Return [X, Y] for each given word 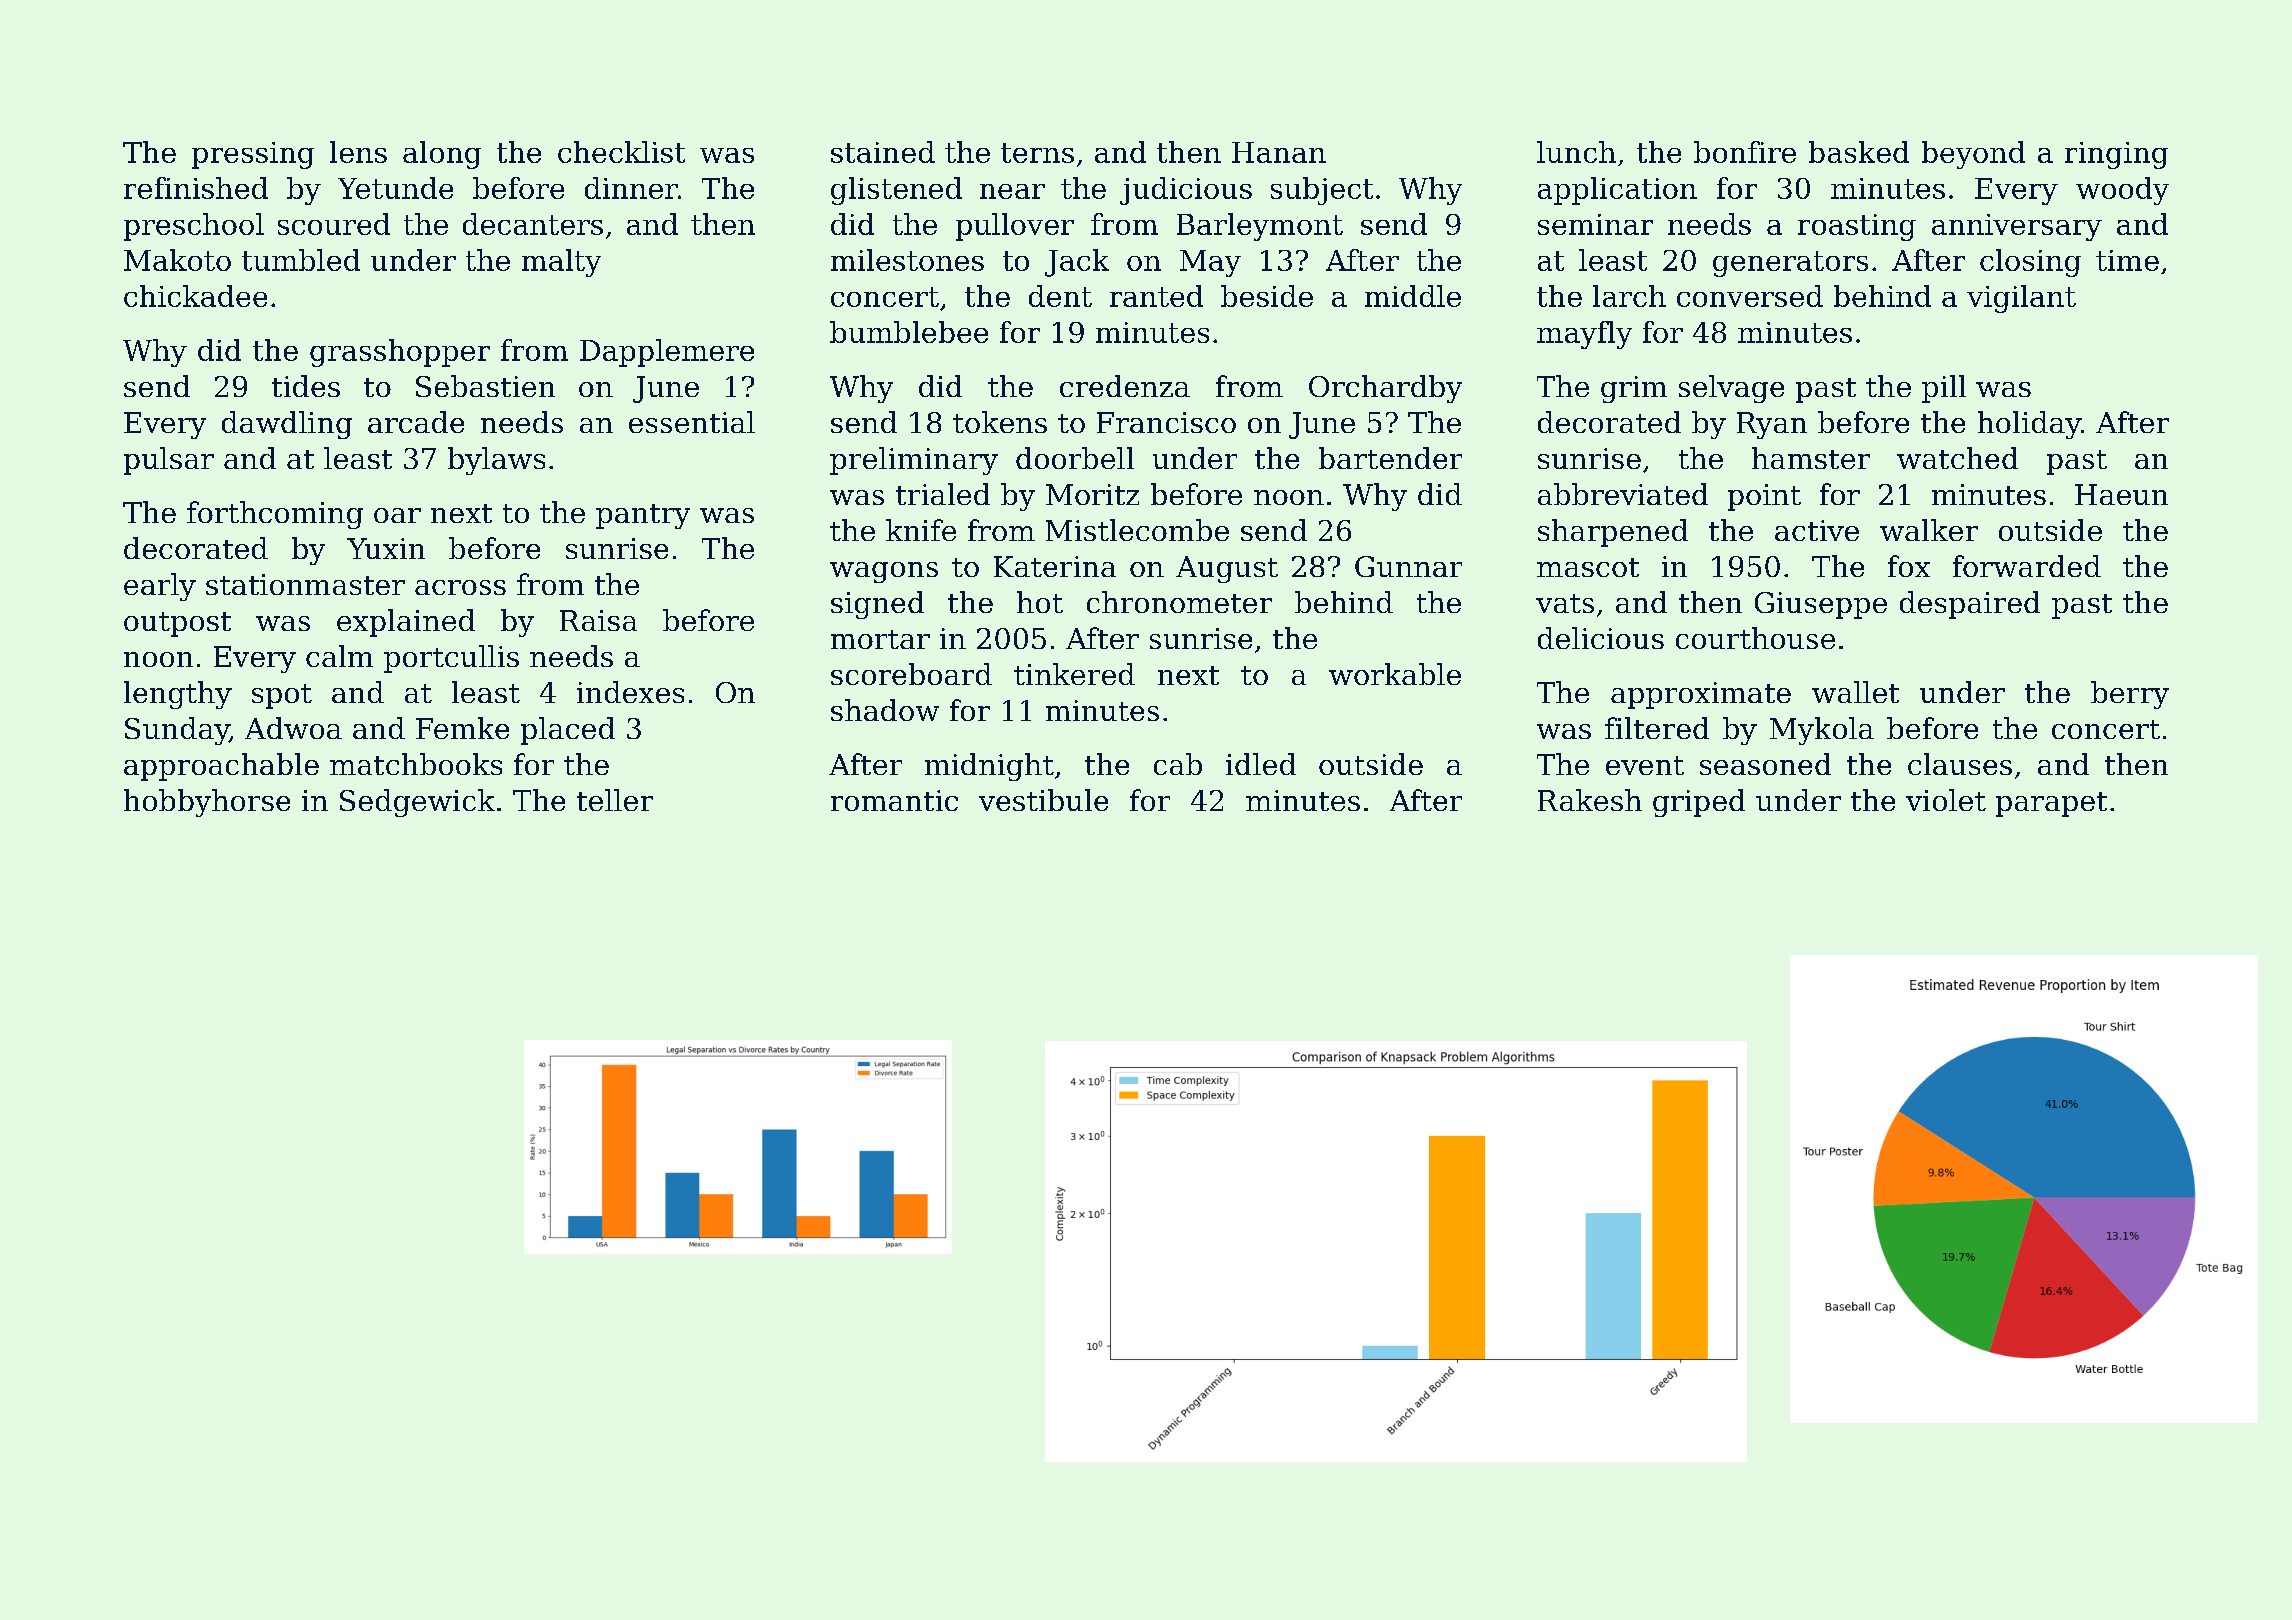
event [1645, 765]
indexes [630, 692]
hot [1040, 602]
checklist [621, 152]
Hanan [1279, 152]
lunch [1576, 152]
